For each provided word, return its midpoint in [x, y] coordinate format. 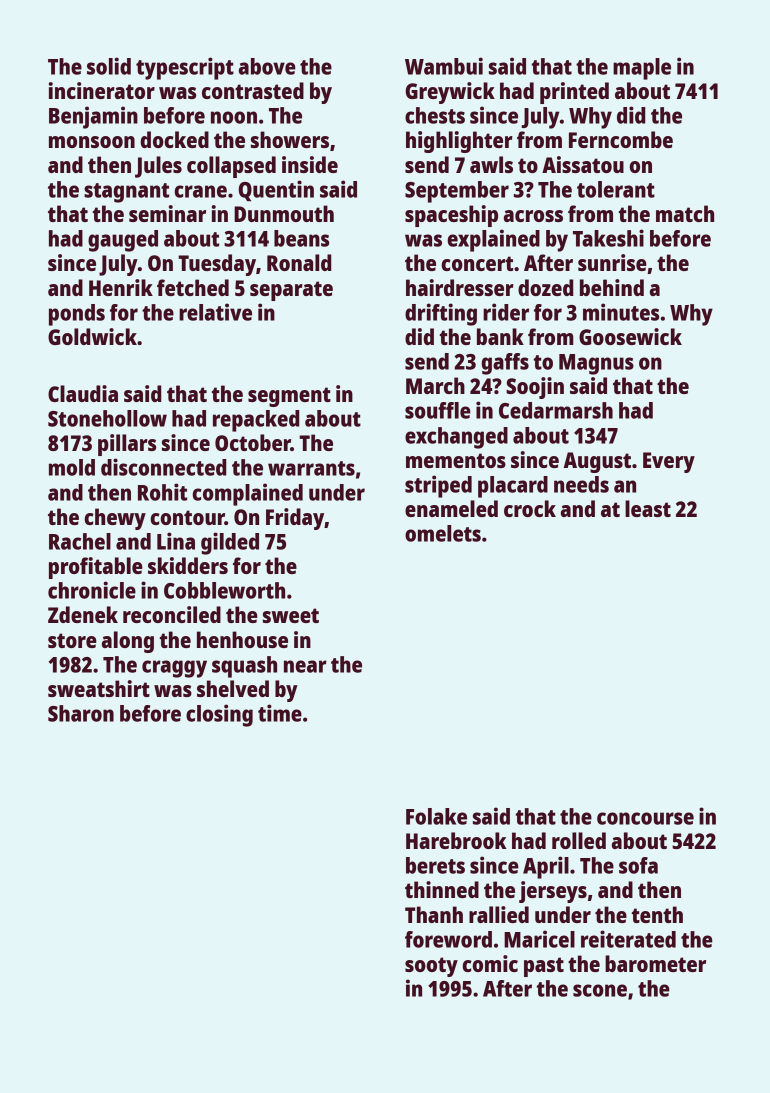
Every [669, 462]
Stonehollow [107, 418]
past [544, 967]
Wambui [444, 66]
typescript [185, 68]
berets [435, 865]
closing [219, 715]
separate [291, 291]
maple [642, 69]
